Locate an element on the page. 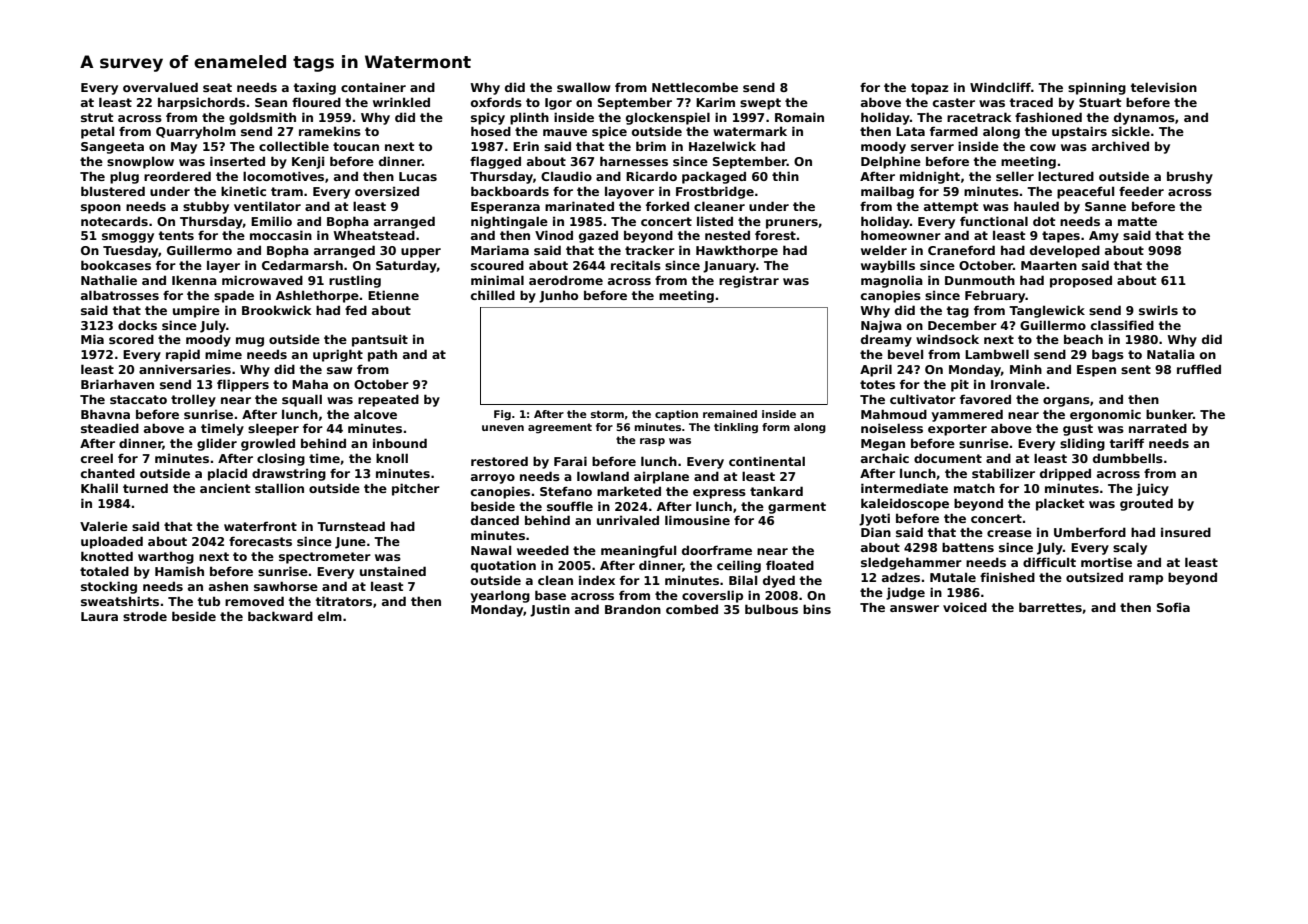 The image size is (1308, 924). glider is located at coordinates (217, 444).
